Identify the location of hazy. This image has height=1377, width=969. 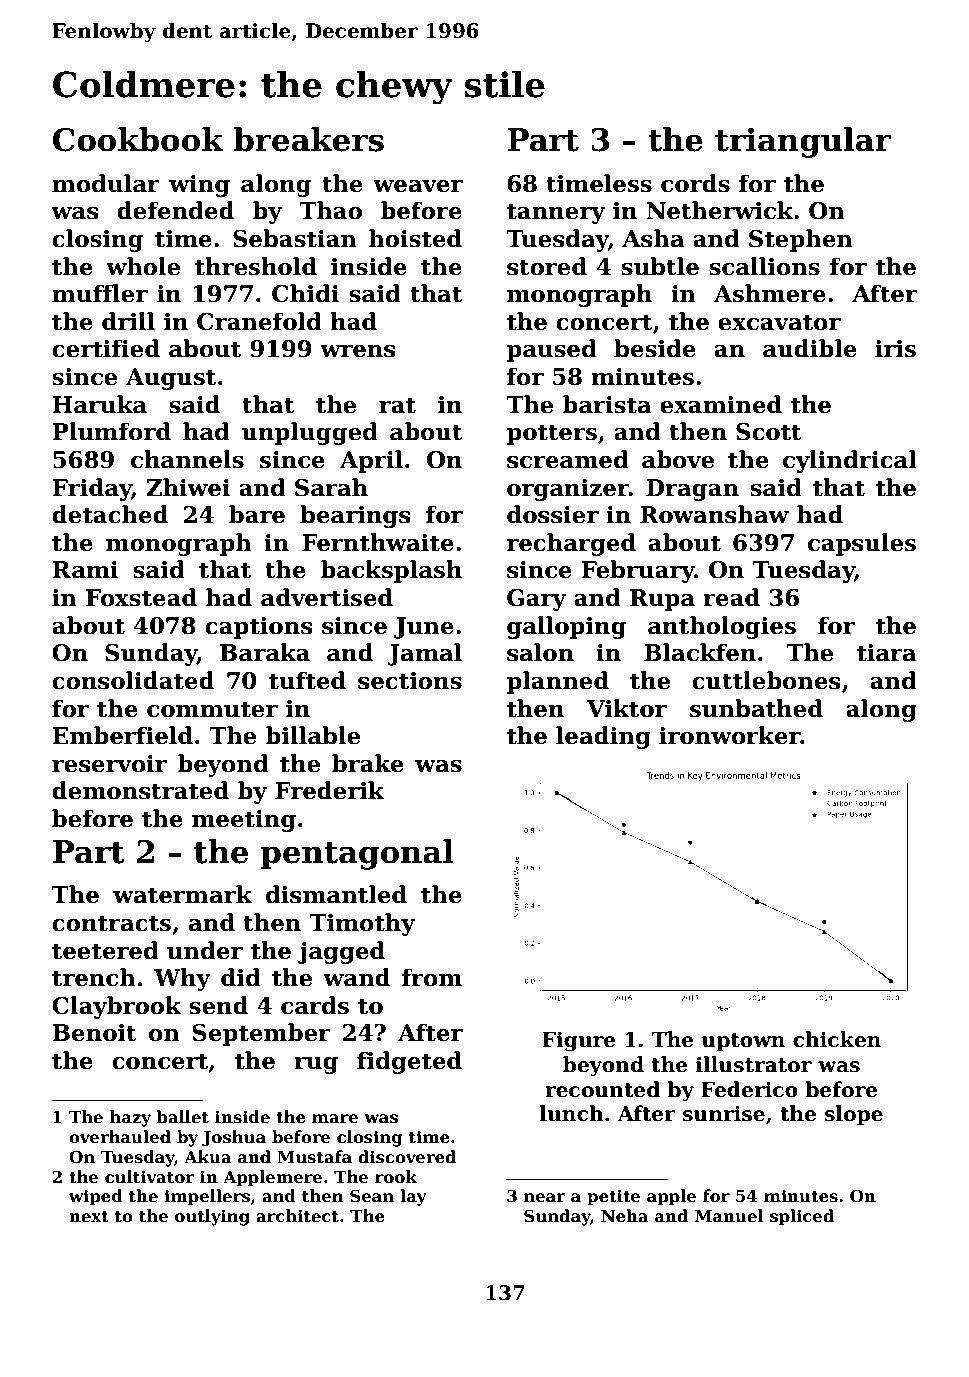
(130, 1118).
